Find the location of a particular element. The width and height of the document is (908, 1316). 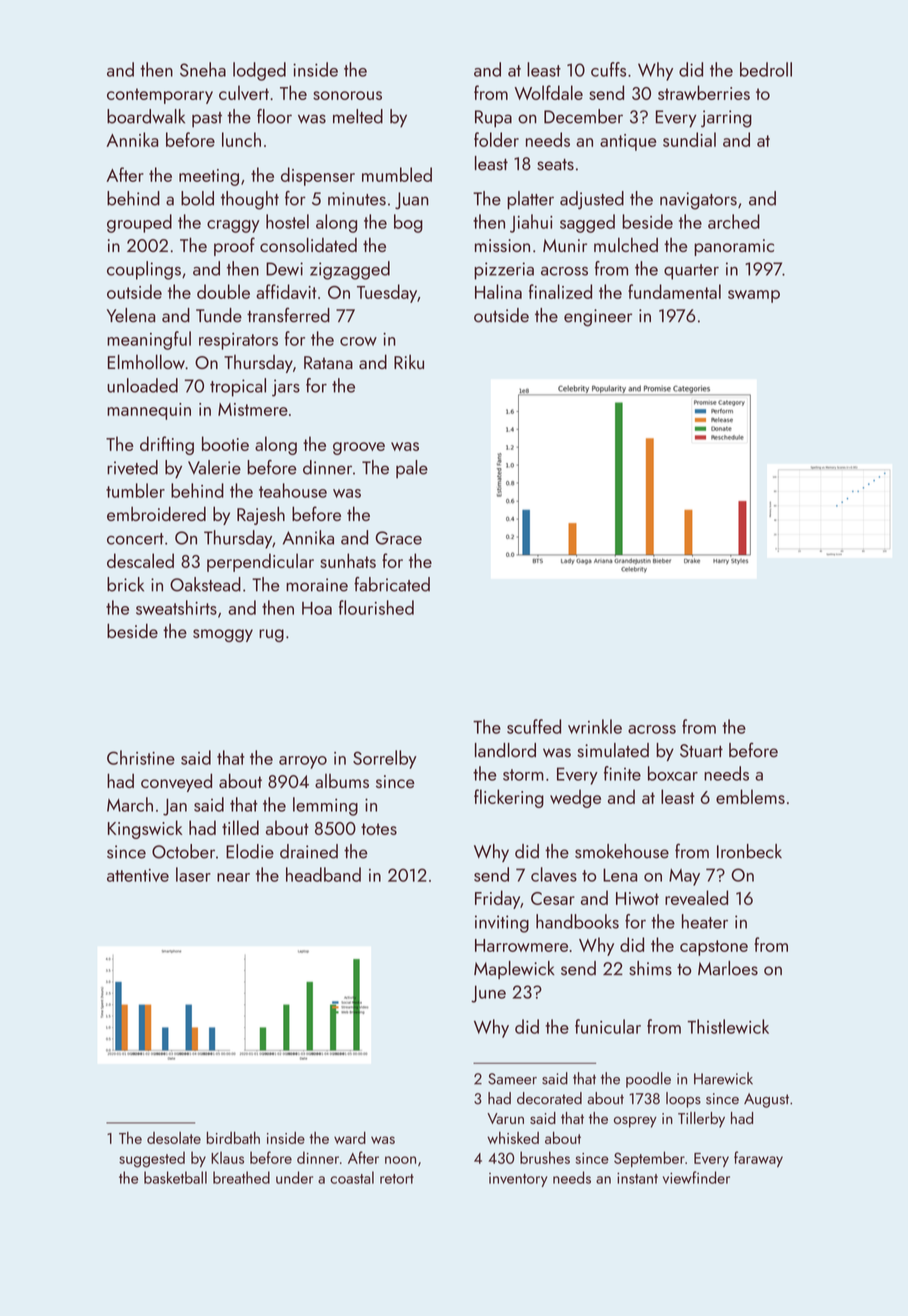

cuffs is located at coordinates (608, 69).
